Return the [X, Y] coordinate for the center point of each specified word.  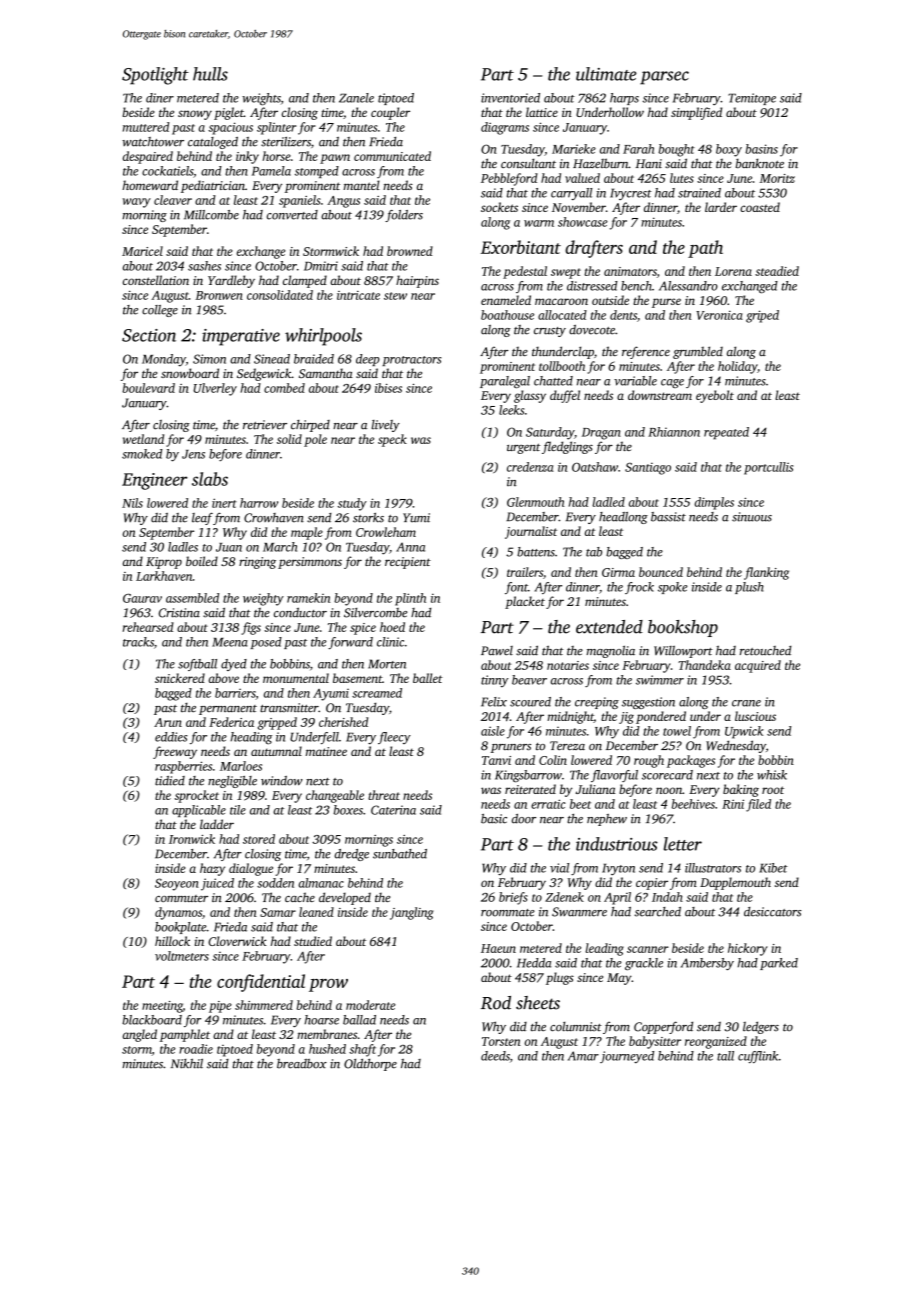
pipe [220, 1007]
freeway [175, 752]
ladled [608, 502]
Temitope [752, 99]
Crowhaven [274, 518]
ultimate [606, 74]
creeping [597, 703]
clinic [390, 642]
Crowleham [386, 532]
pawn [335, 159]
